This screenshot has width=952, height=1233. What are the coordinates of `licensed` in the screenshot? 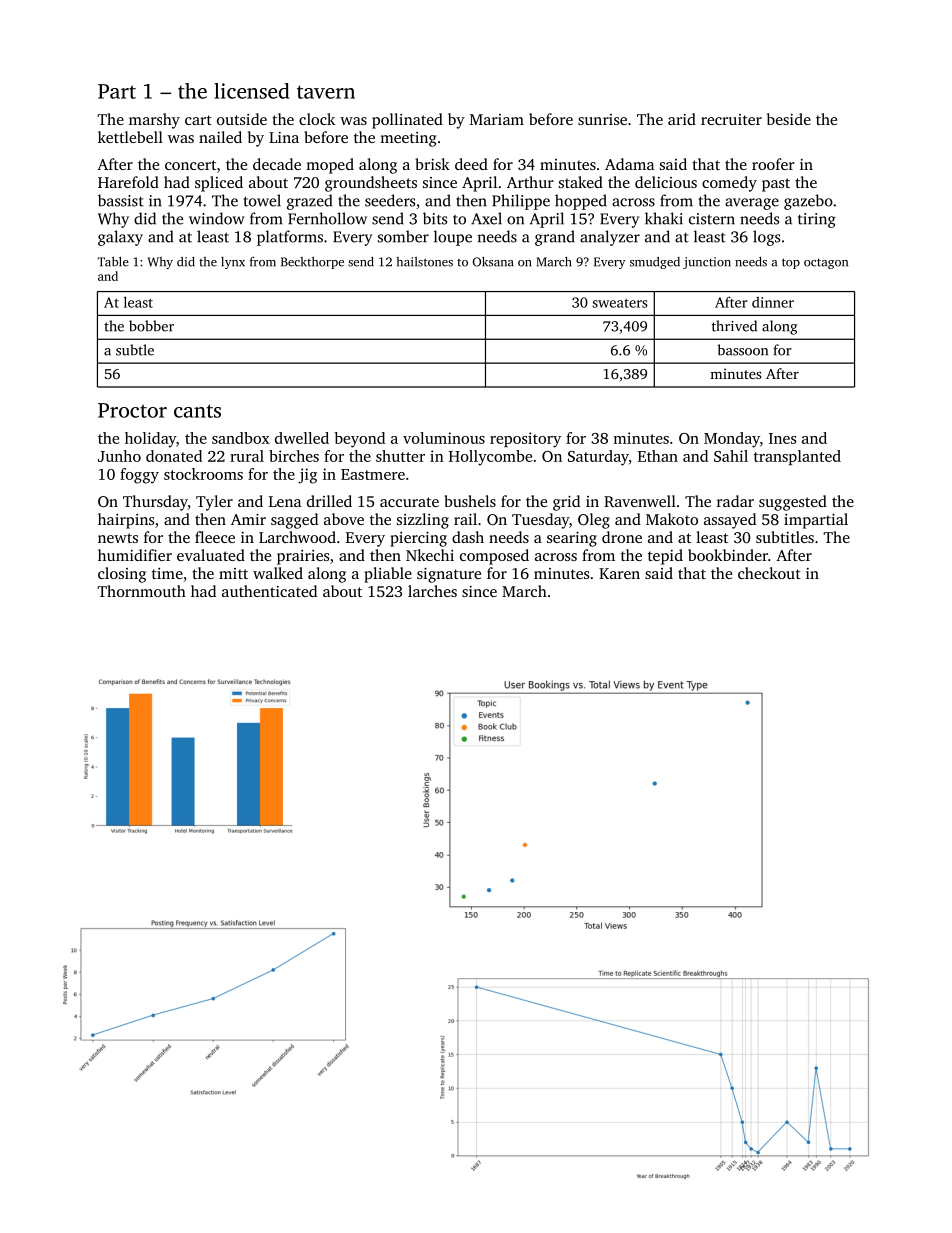 It's located at (252, 91).
